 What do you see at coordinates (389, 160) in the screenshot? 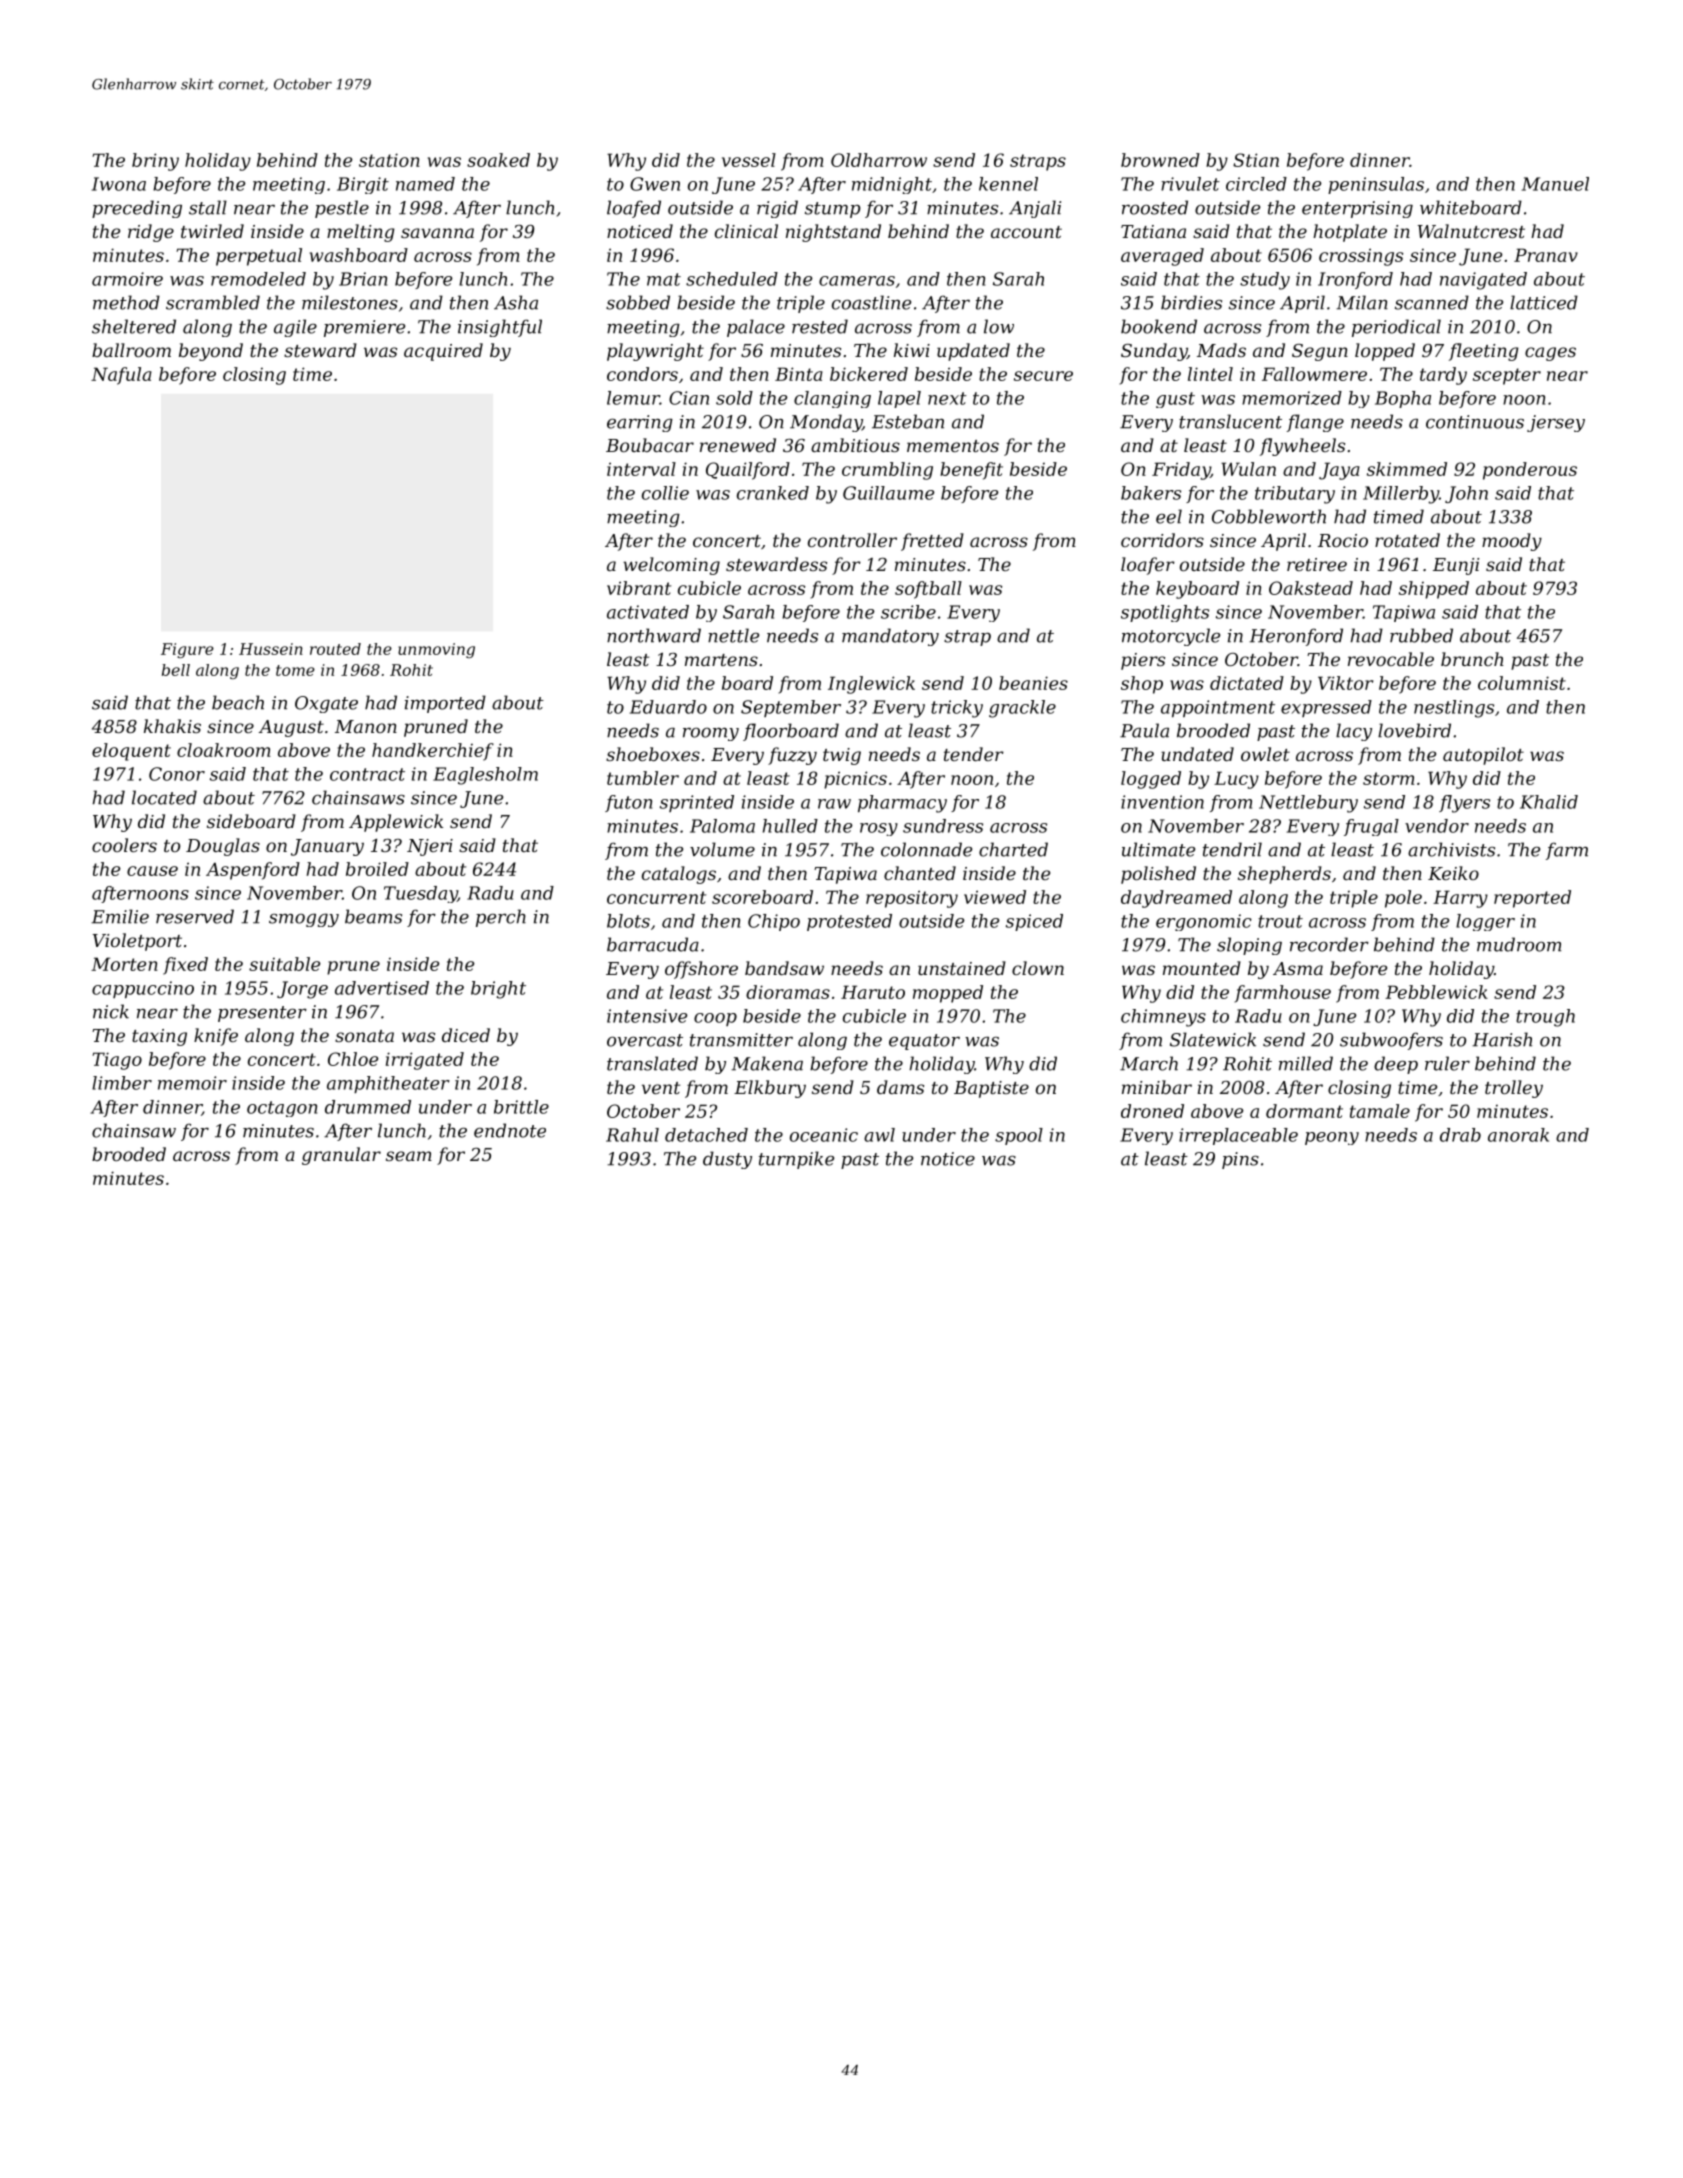
I see `station` at bounding box center [389, 160].
